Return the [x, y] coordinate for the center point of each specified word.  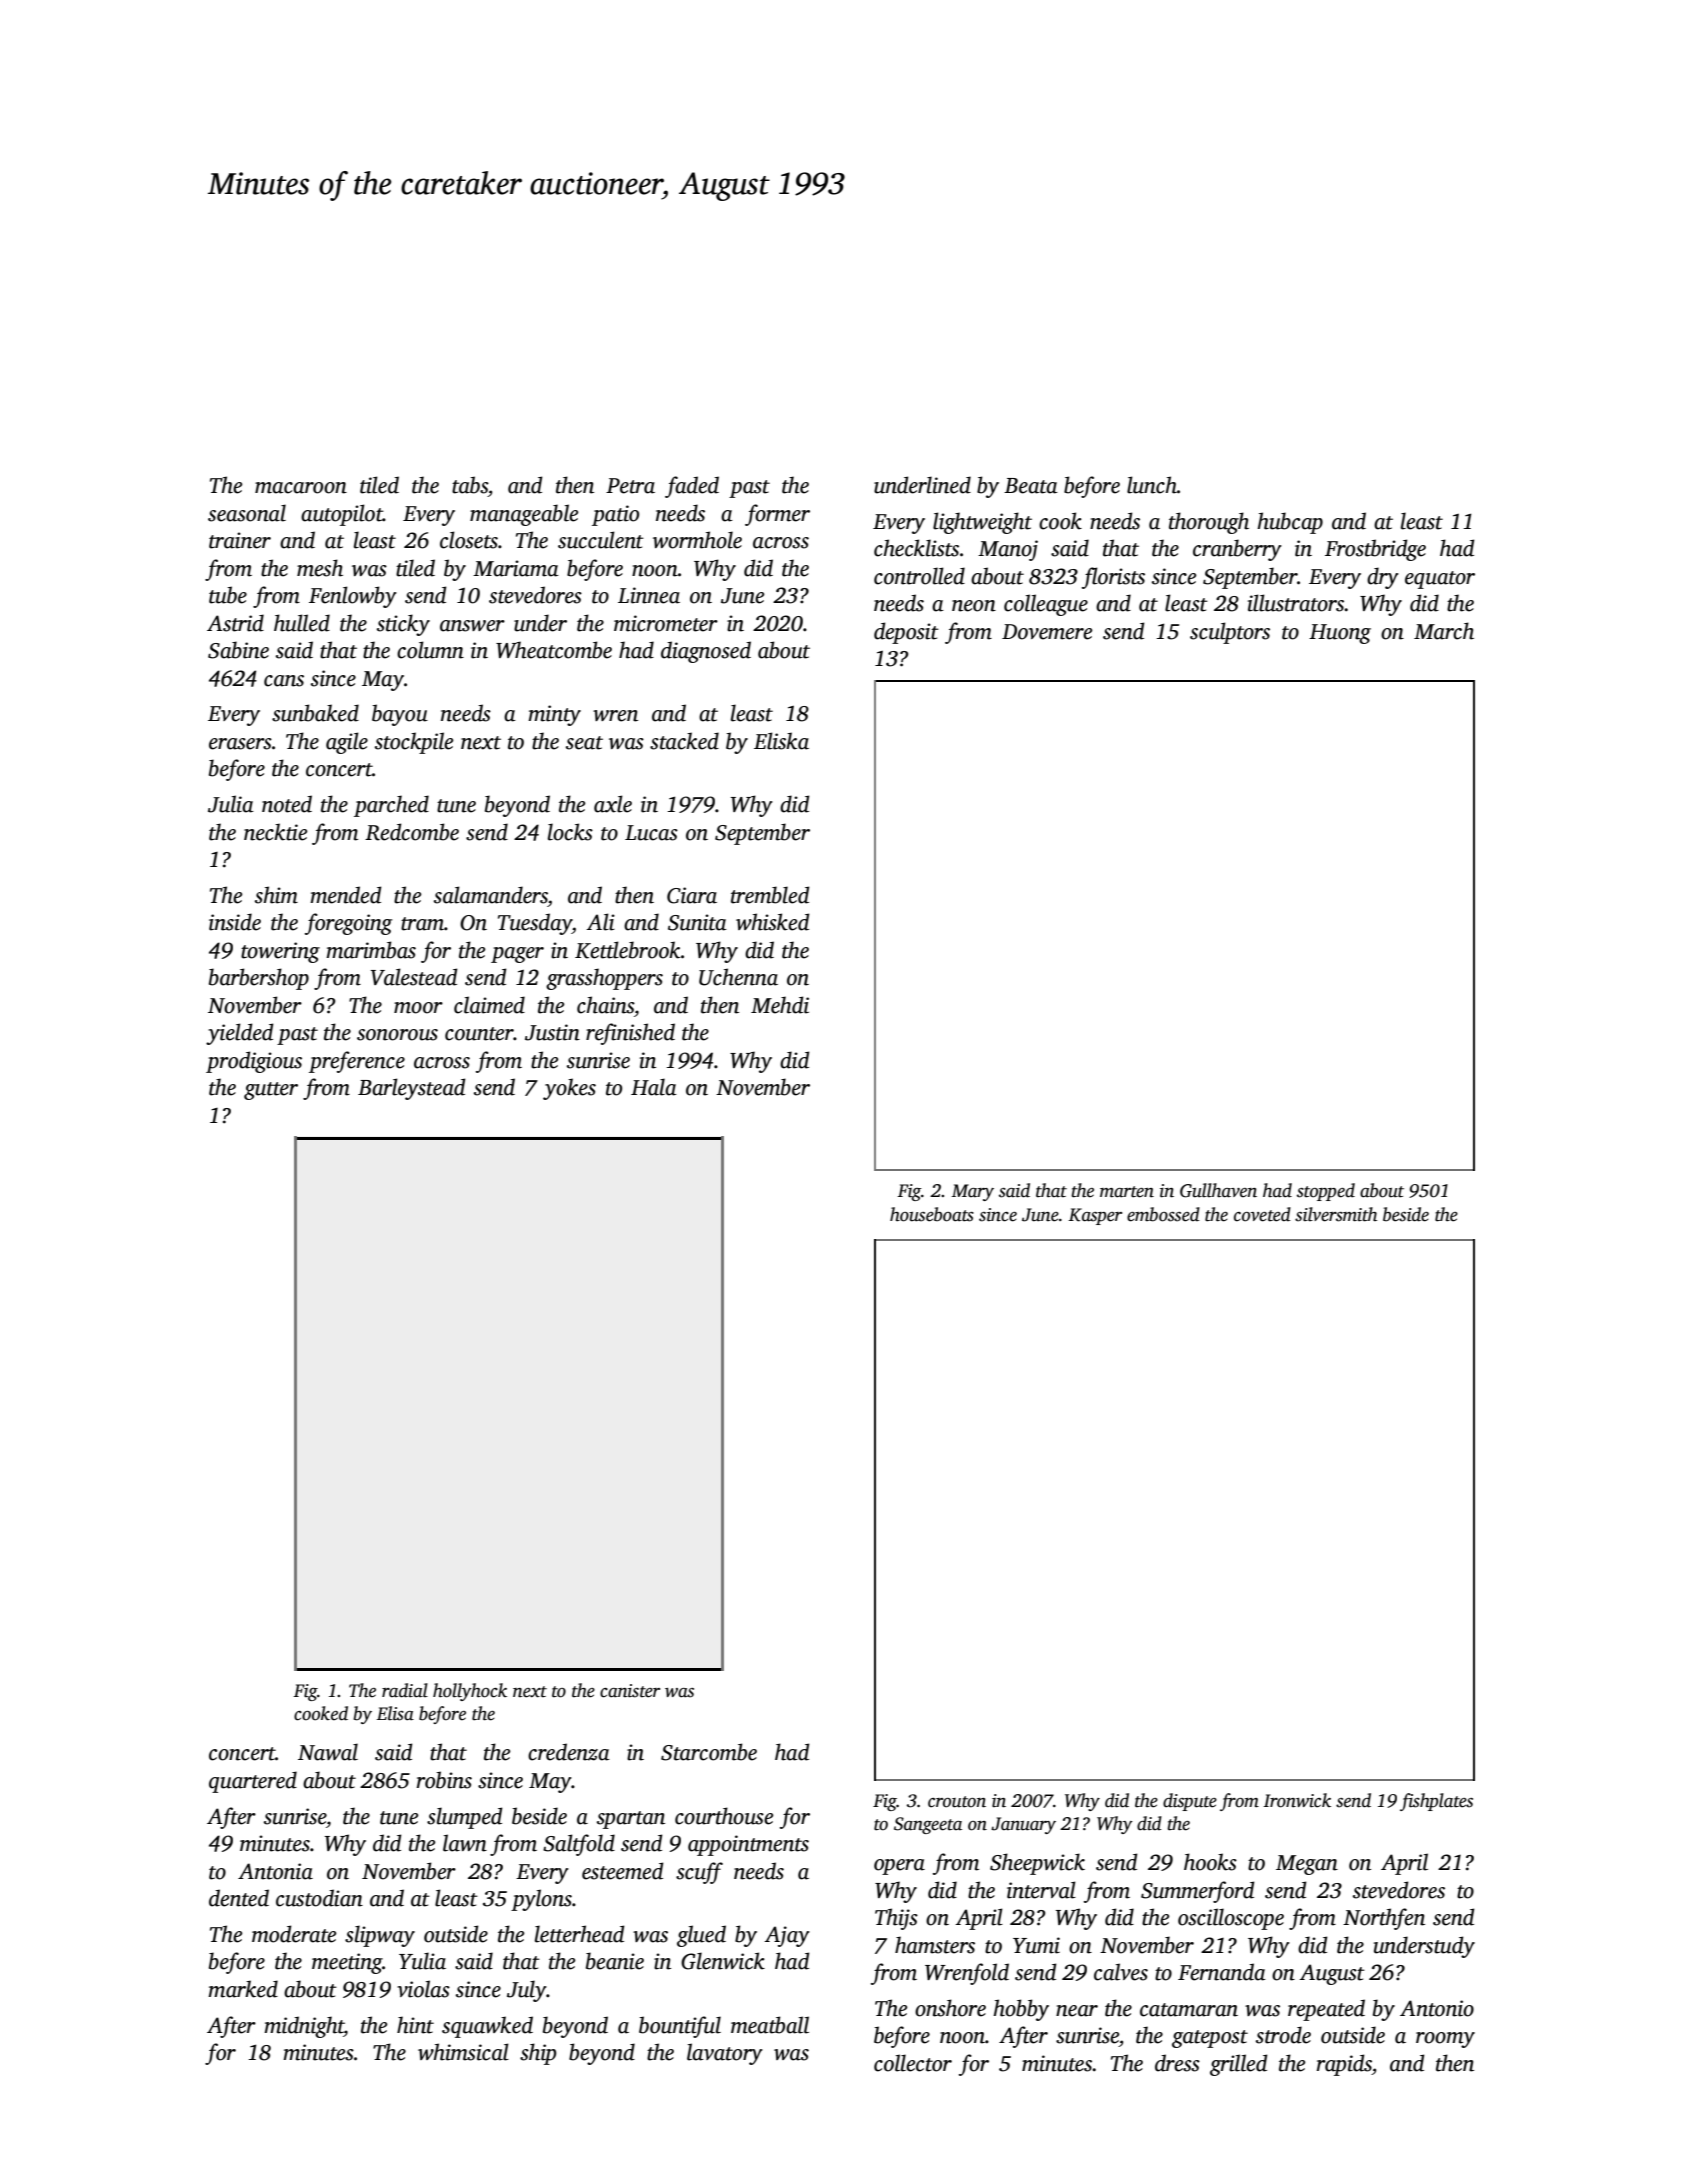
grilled [1239, 2065]
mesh [320, 568]
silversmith [1336, 1214]
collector [913, 2063]
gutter [271, 1091]
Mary [973, 1192]
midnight [304, 2027]
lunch [1152, 485]
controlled [919, 576]
